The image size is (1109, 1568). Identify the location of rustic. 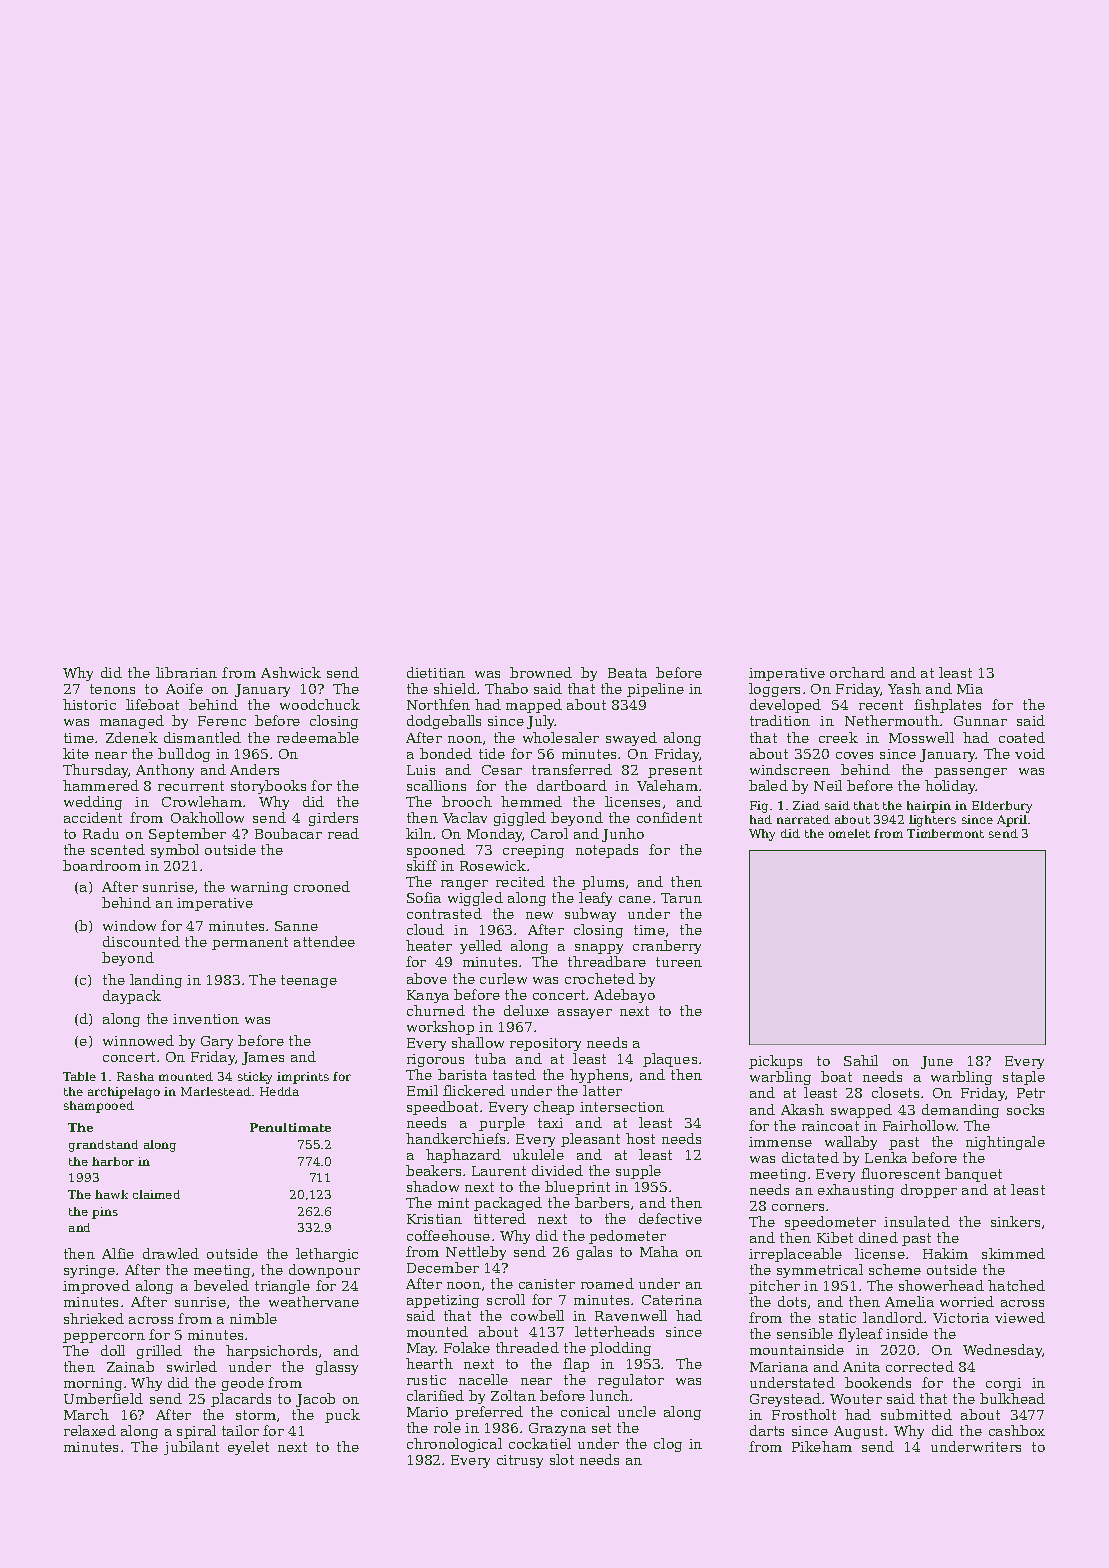
(426, 1380).
